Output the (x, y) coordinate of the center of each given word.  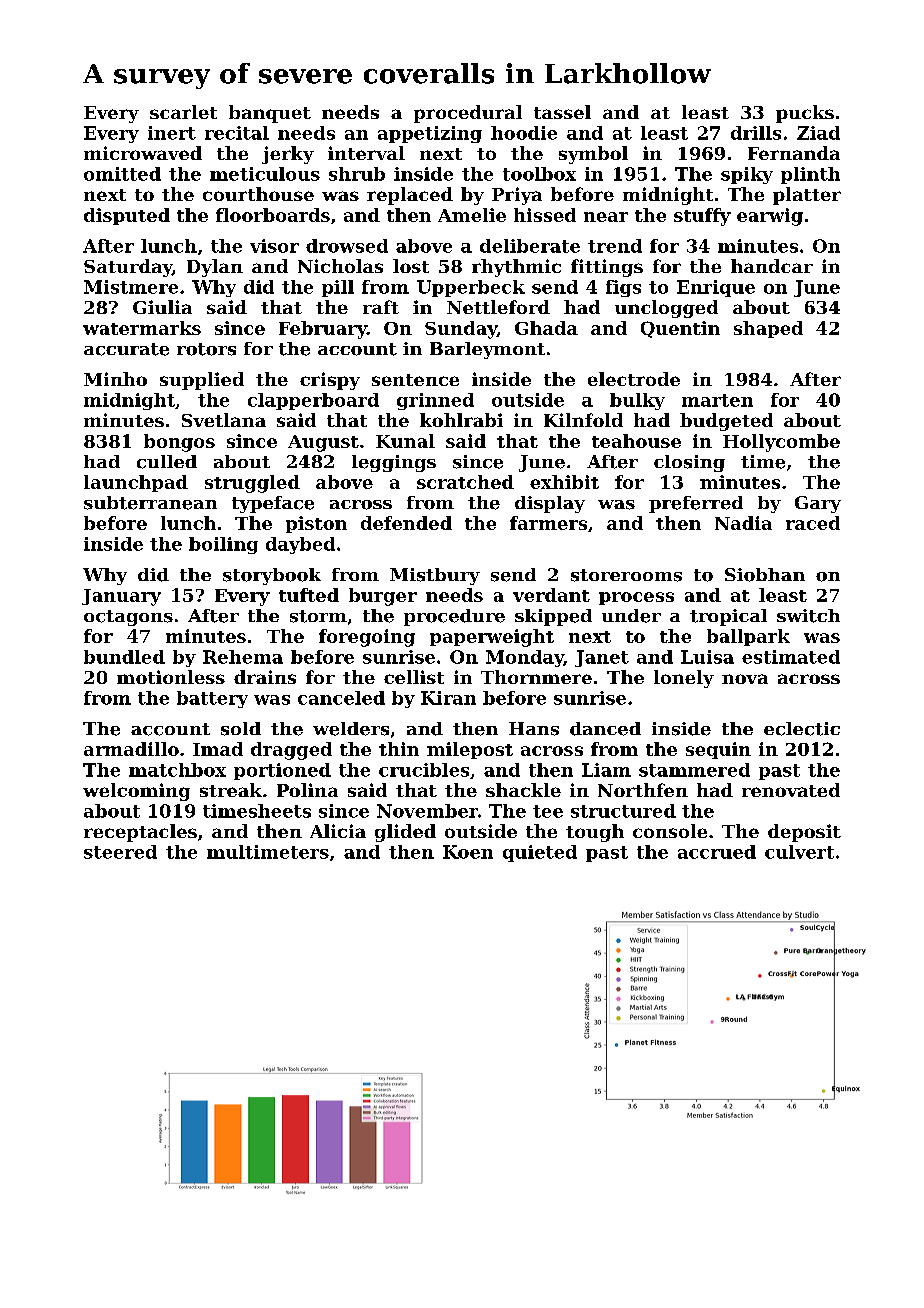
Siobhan (765, 575)
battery (212, 699)
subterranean (150, 503)
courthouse (258, 194)
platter (807, 196)
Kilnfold (583, 420)
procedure (454, 617)
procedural (468, 114)
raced (813, 523)
